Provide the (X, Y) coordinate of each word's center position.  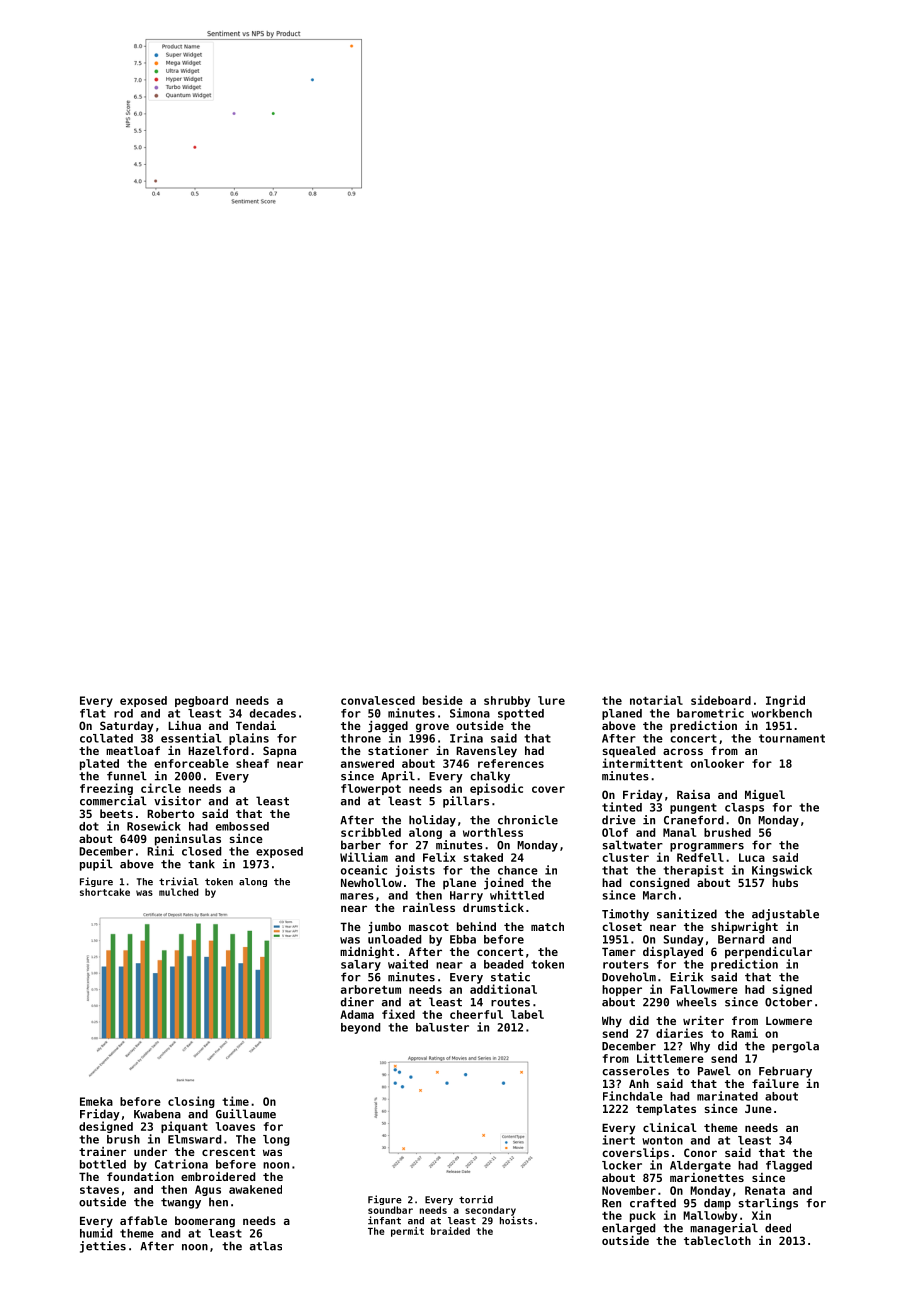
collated (106, 738)
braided (450, 1231)
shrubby (507, 701)
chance (518, 870)
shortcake (105, 892)
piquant (184, 1127)
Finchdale (633, 1096)
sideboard (721, 700)
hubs (785, 882)
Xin (761, 1215)
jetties (103, 1247)
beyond (360, 1028)
